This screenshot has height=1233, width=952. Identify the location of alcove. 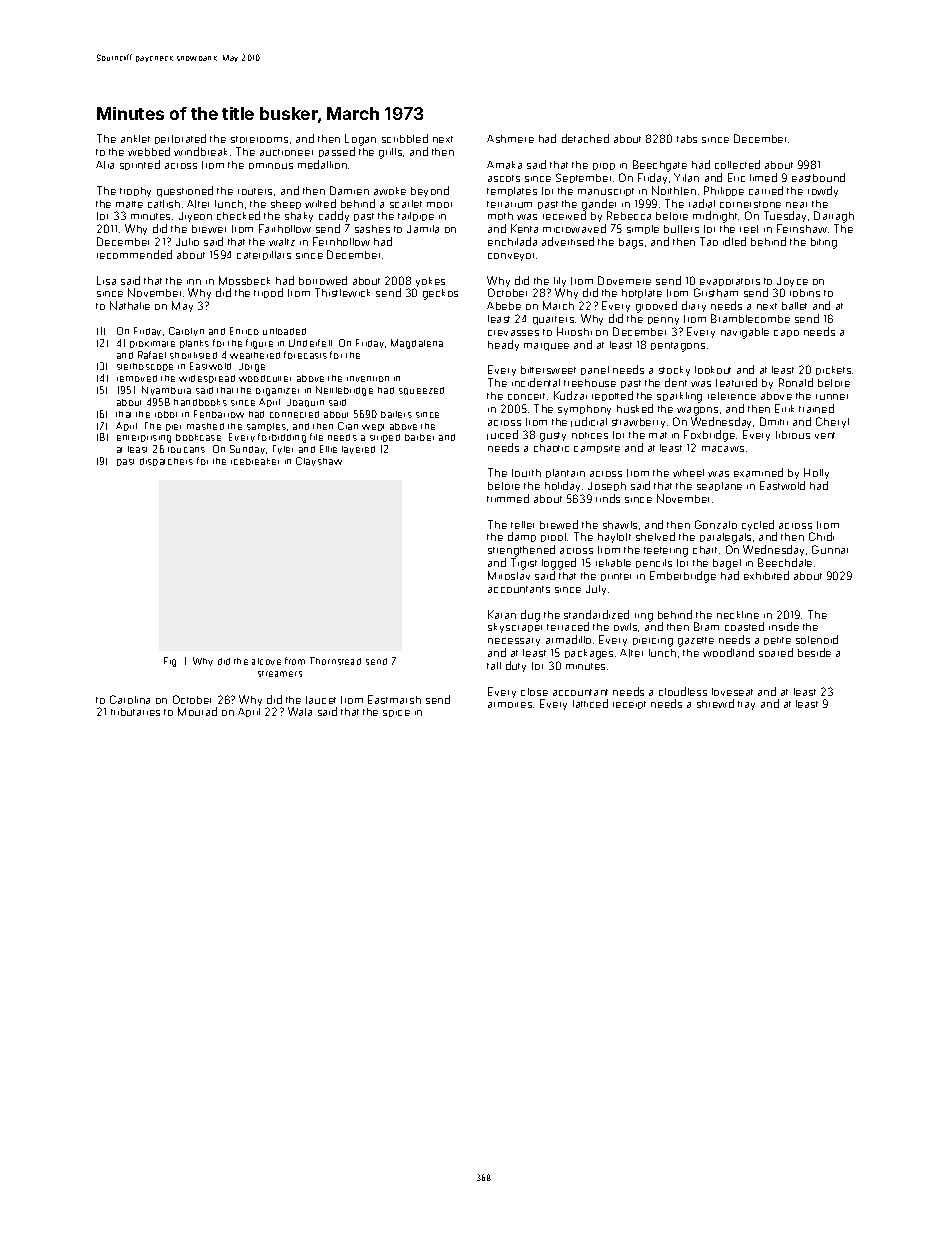
(266, 661).
